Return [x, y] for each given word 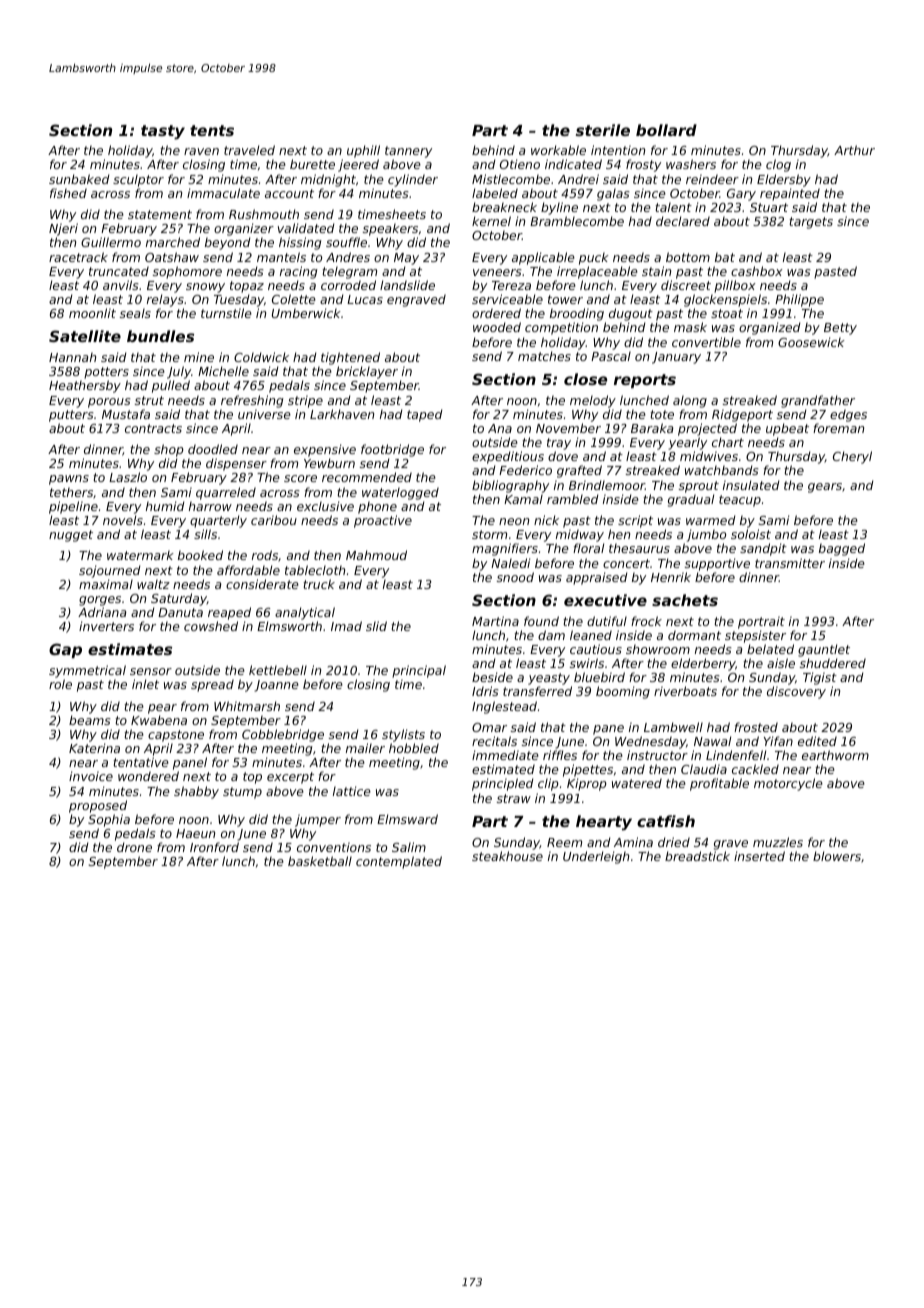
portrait [761, 622]
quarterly [218, 521]
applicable [543, 258]
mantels [281, 257]
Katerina [94, 748]
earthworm [835, 755]
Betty [840, 329]
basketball [320, 861]
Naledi [510, 563]
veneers [497, 272]
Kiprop [587, 784]
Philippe [799, 300]
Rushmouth [264, 214]
